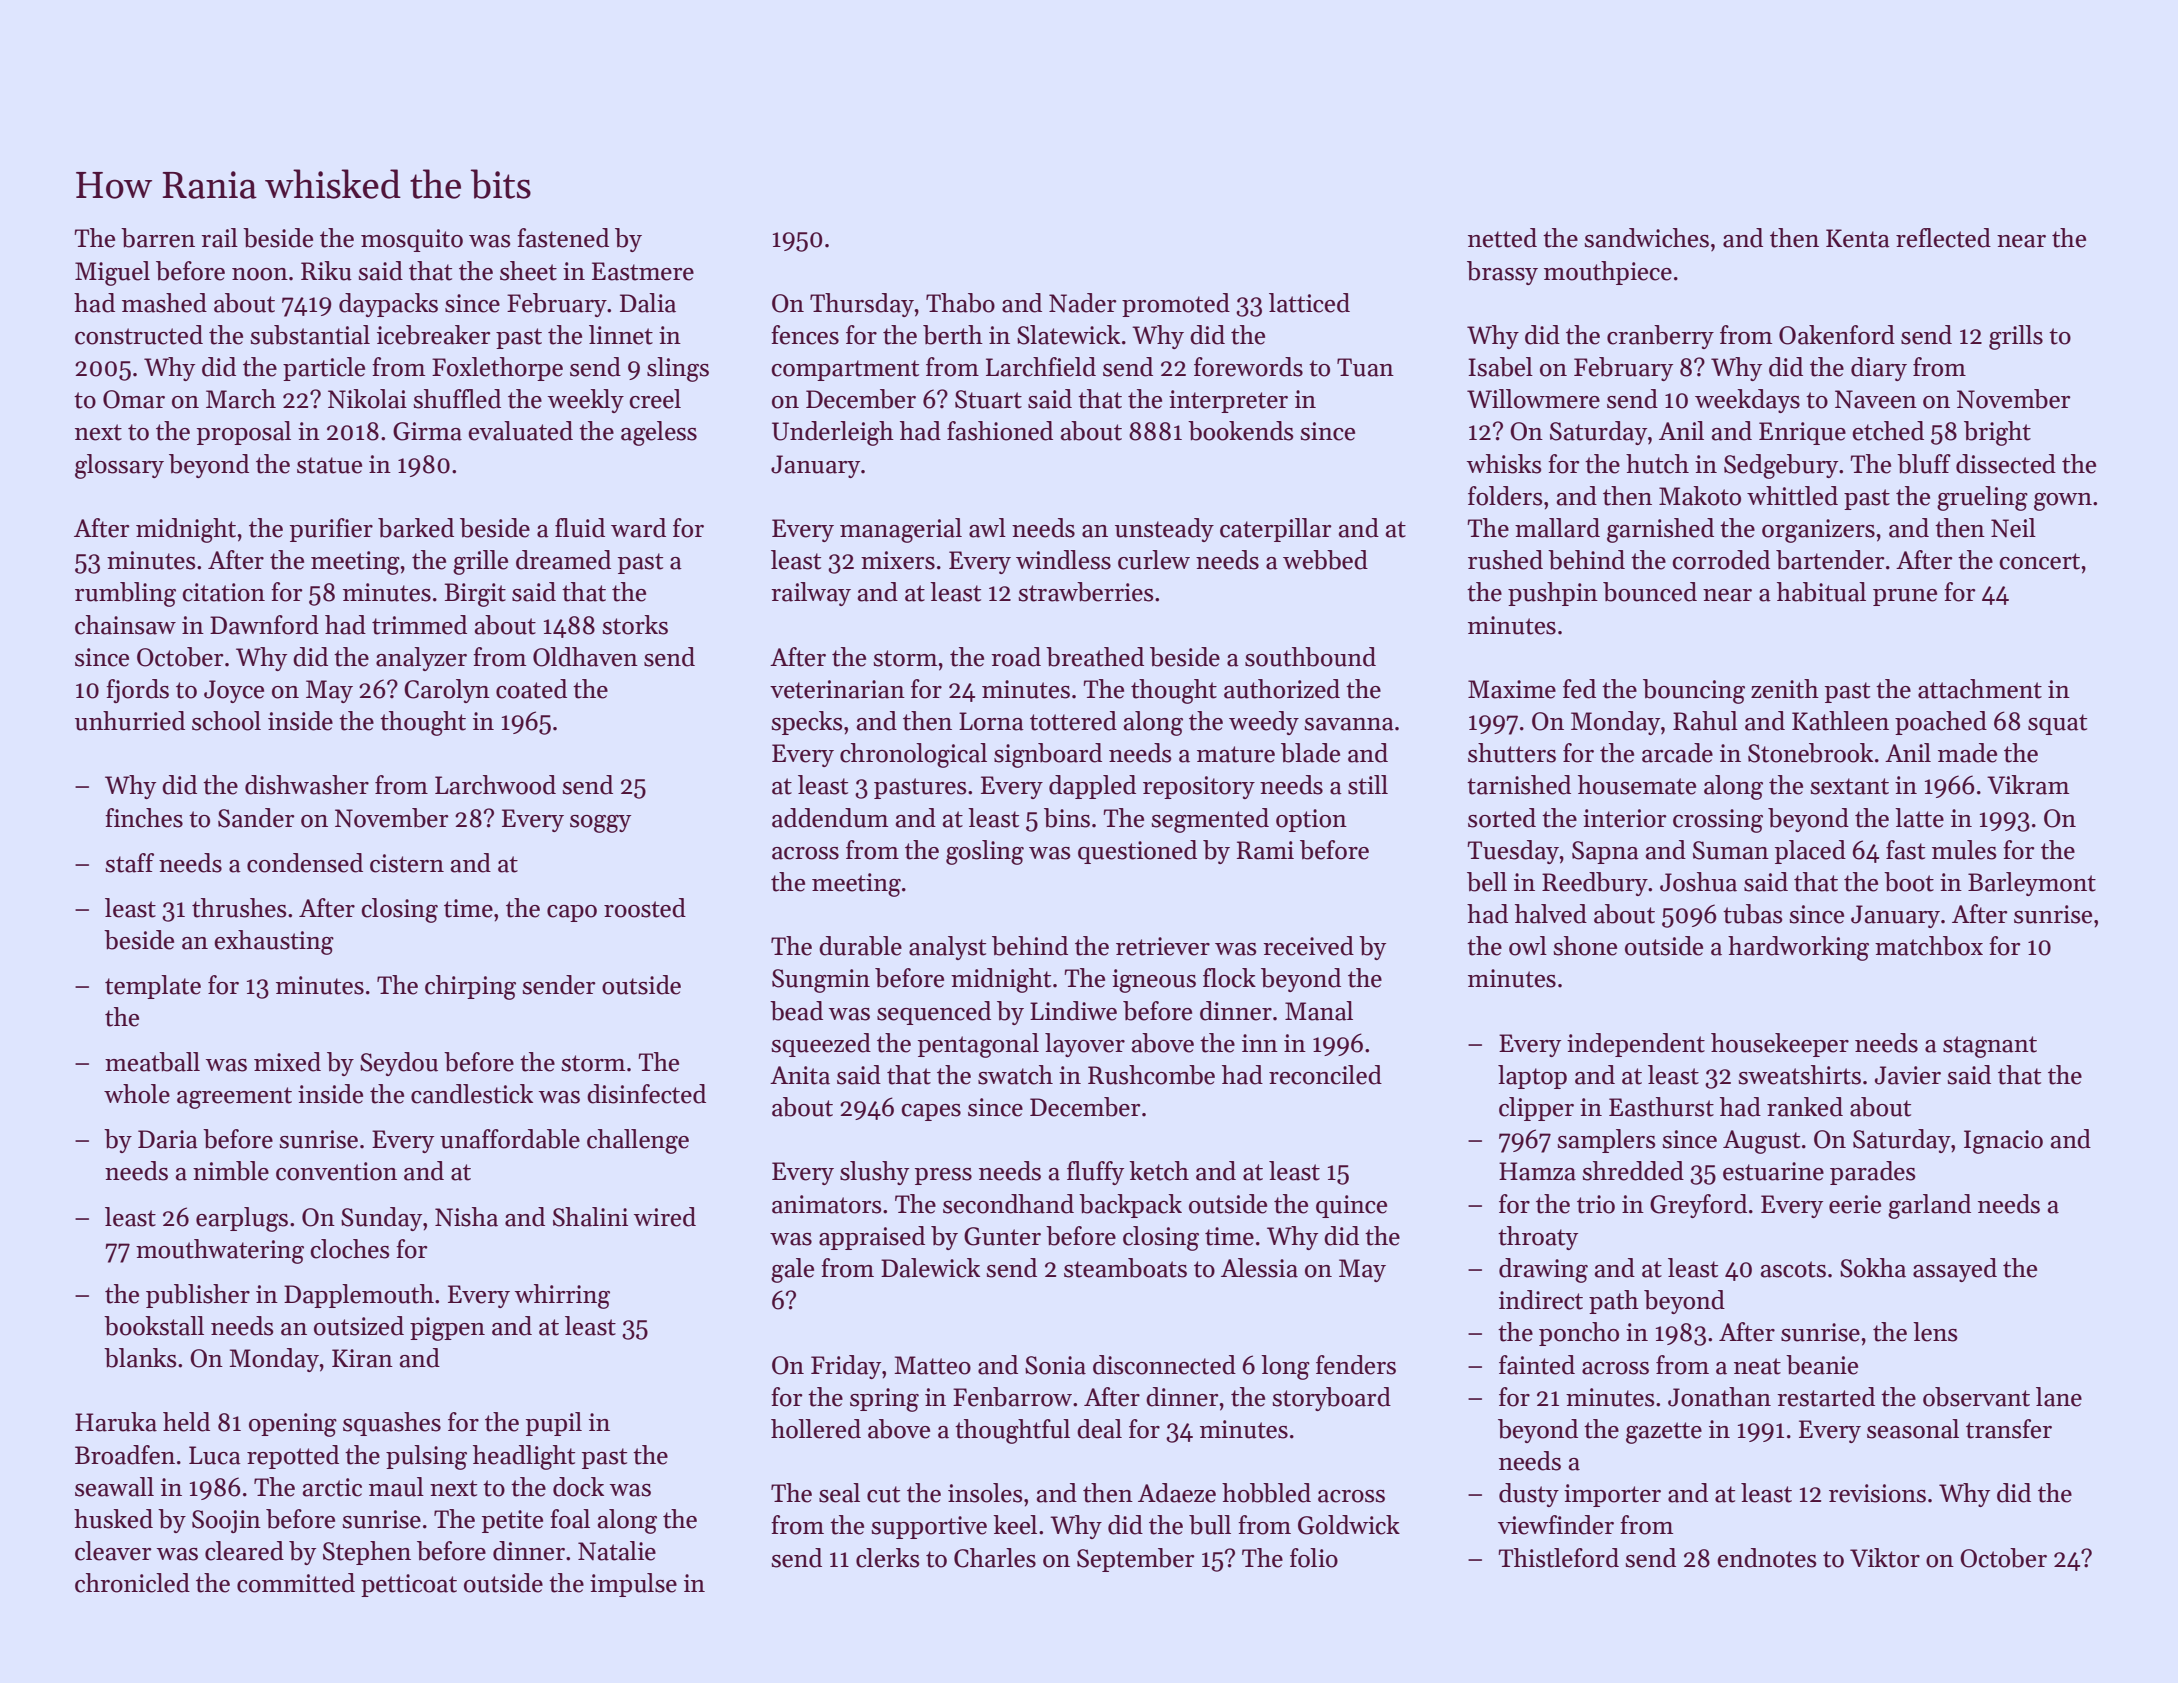  What do you see at coordinates (1943, 238) in the screenshot?
I see `reflected` at bounding box center [1943, 238].
